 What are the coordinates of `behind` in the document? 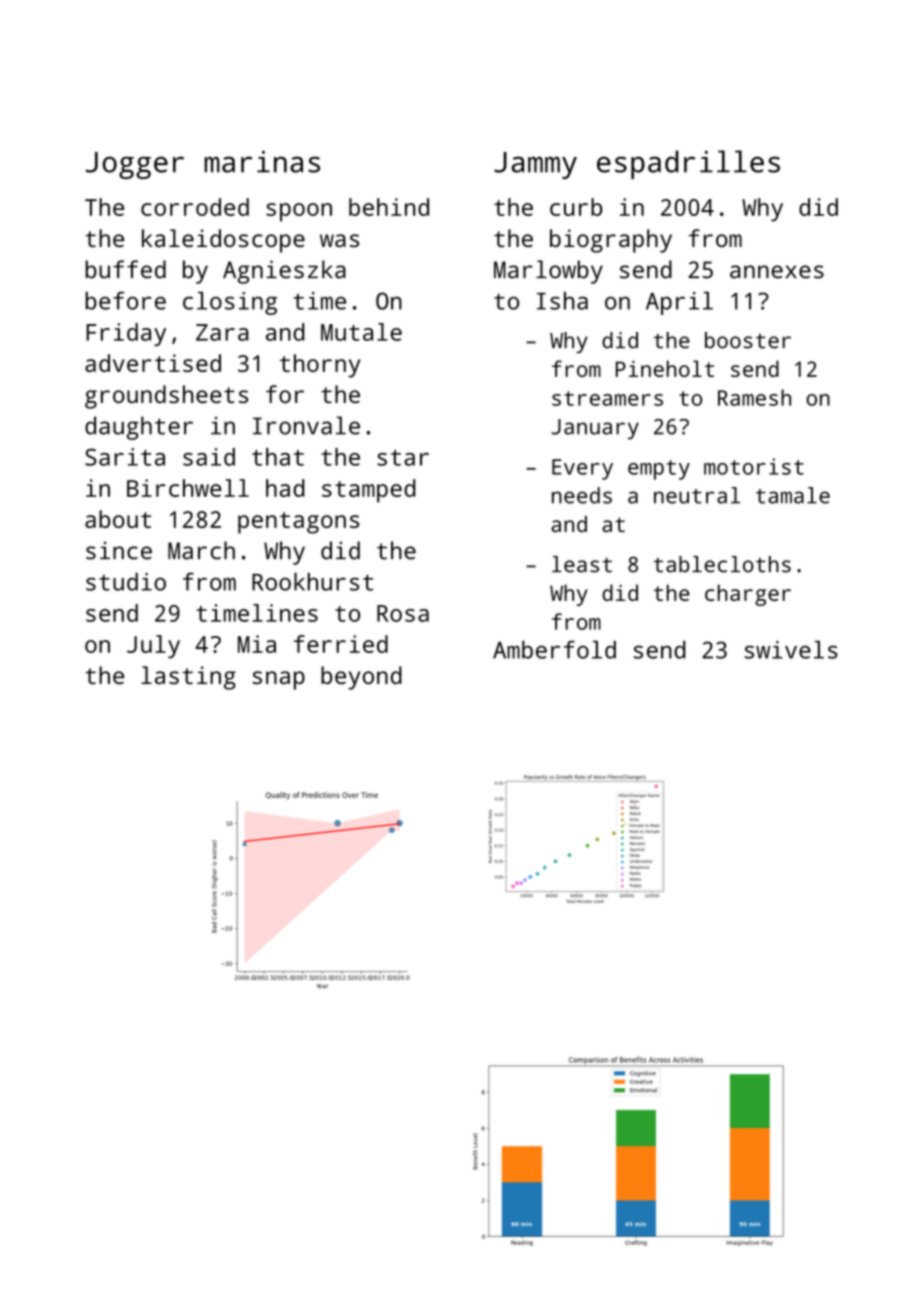 It's located at (389, 207).
